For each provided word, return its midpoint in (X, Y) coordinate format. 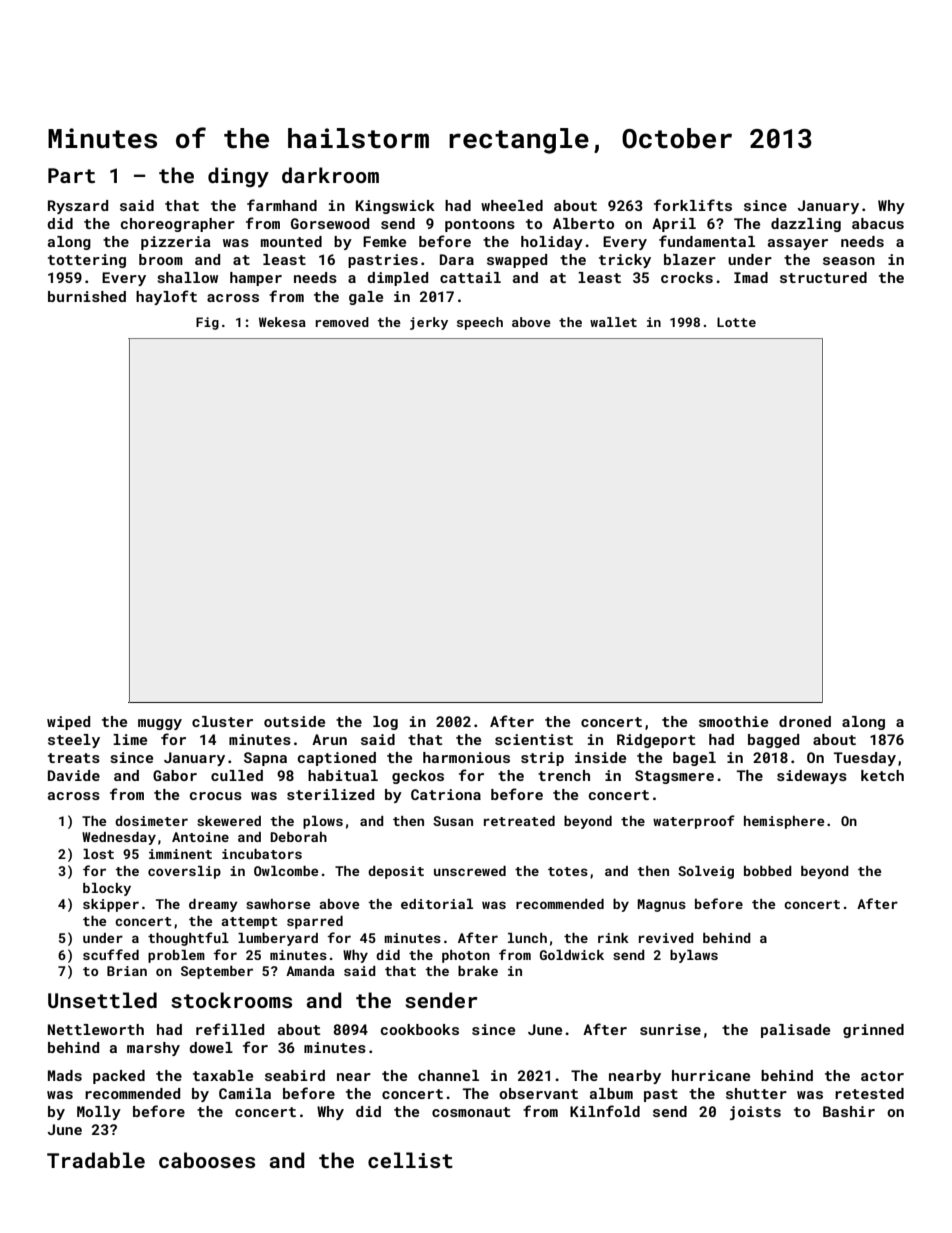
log (385, 723)
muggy (160, 724)
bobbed (768, 871)
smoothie (733, 721)
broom (161, 259)
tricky (625, 261)
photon (466, 956)
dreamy (213, 905)
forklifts (693, 205)
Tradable (96, 1160)
